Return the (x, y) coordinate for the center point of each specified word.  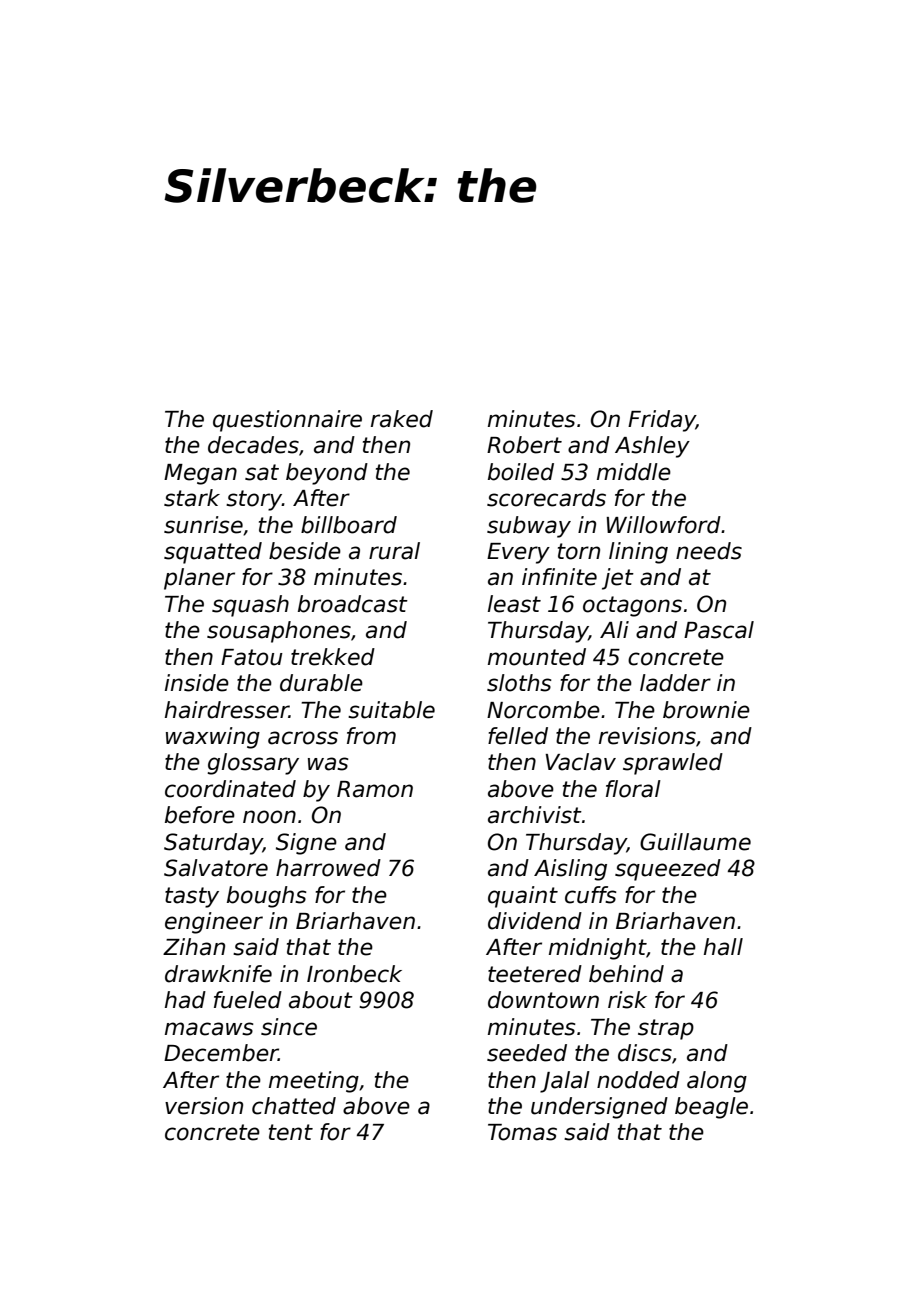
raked (402, 419)
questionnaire (287, 421)
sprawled (673, 764)
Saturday (213, 844)
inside (197, 683)
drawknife (218, 974)
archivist (535, 815)
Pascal (719, 630)
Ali (614, 629)
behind (626, 974)
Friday (662, 421)
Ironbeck (354, 974)
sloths (519, 683)
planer (199, 579)
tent (291, 1132)
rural (394, 551)
